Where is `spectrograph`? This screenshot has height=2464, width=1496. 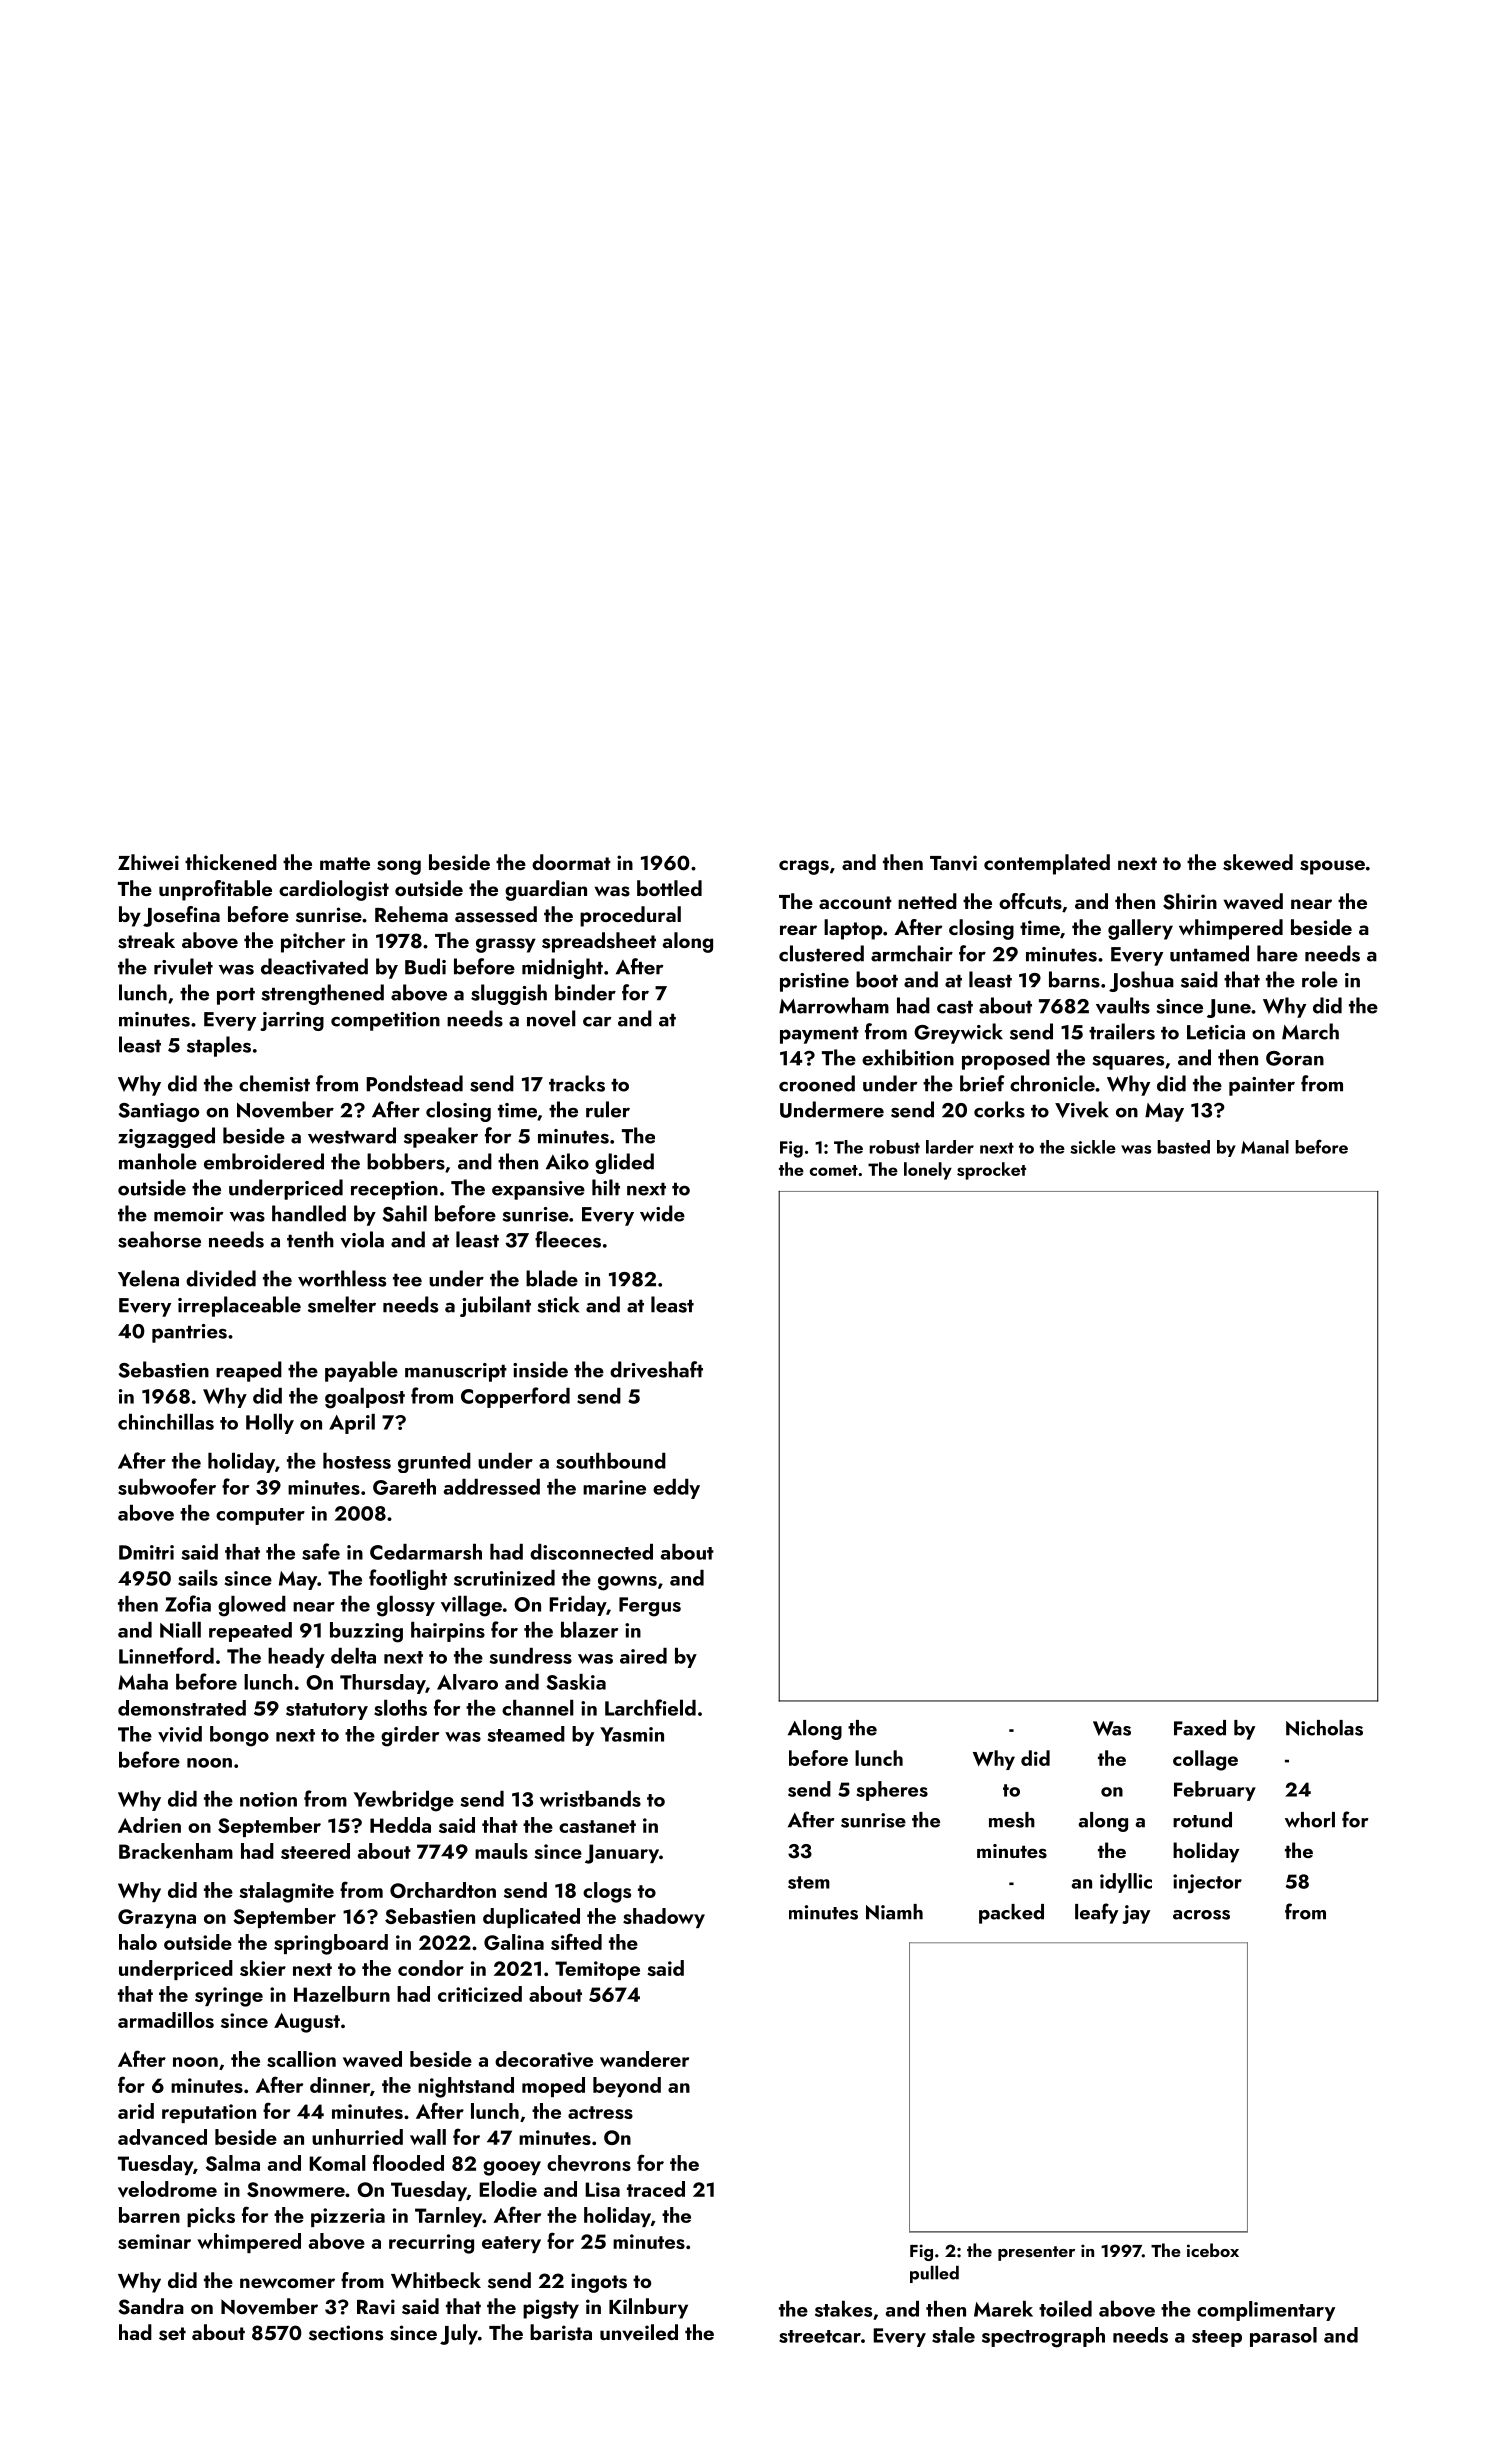 spectrograph is located at coordinates (1043, 2337).
